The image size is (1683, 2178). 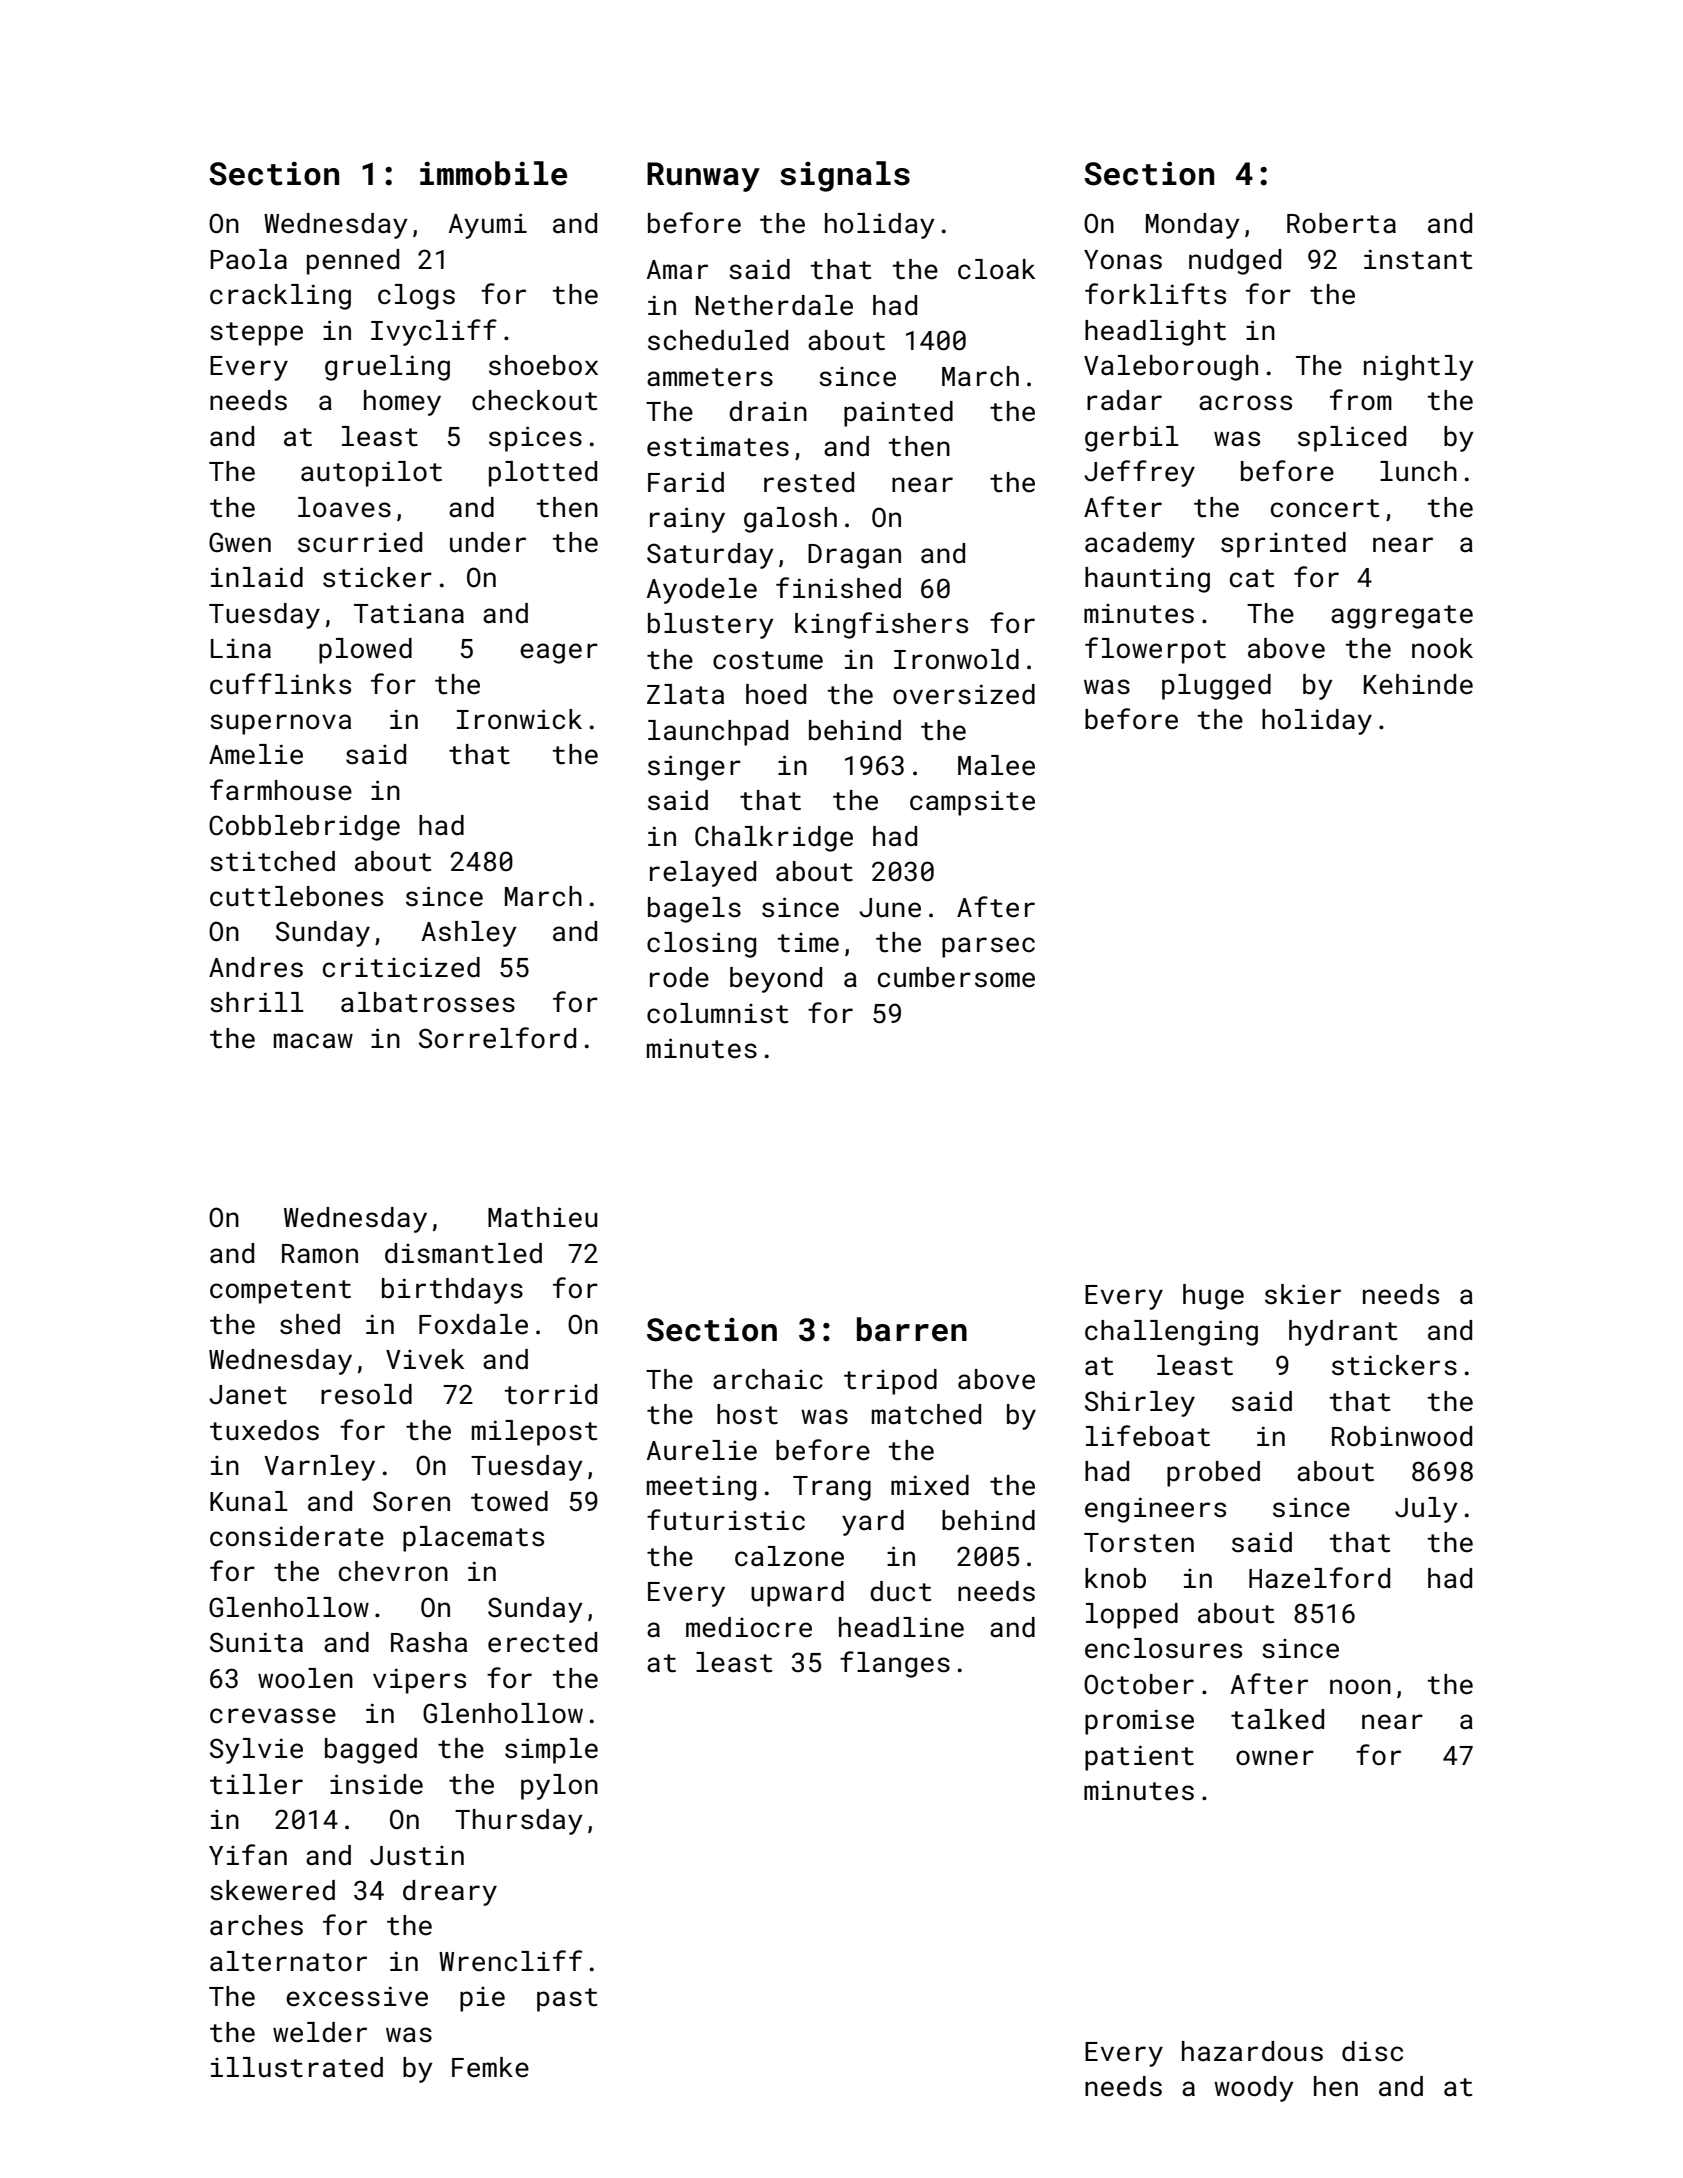 I want to click on cumbersome, so click(x=956, y=977).
